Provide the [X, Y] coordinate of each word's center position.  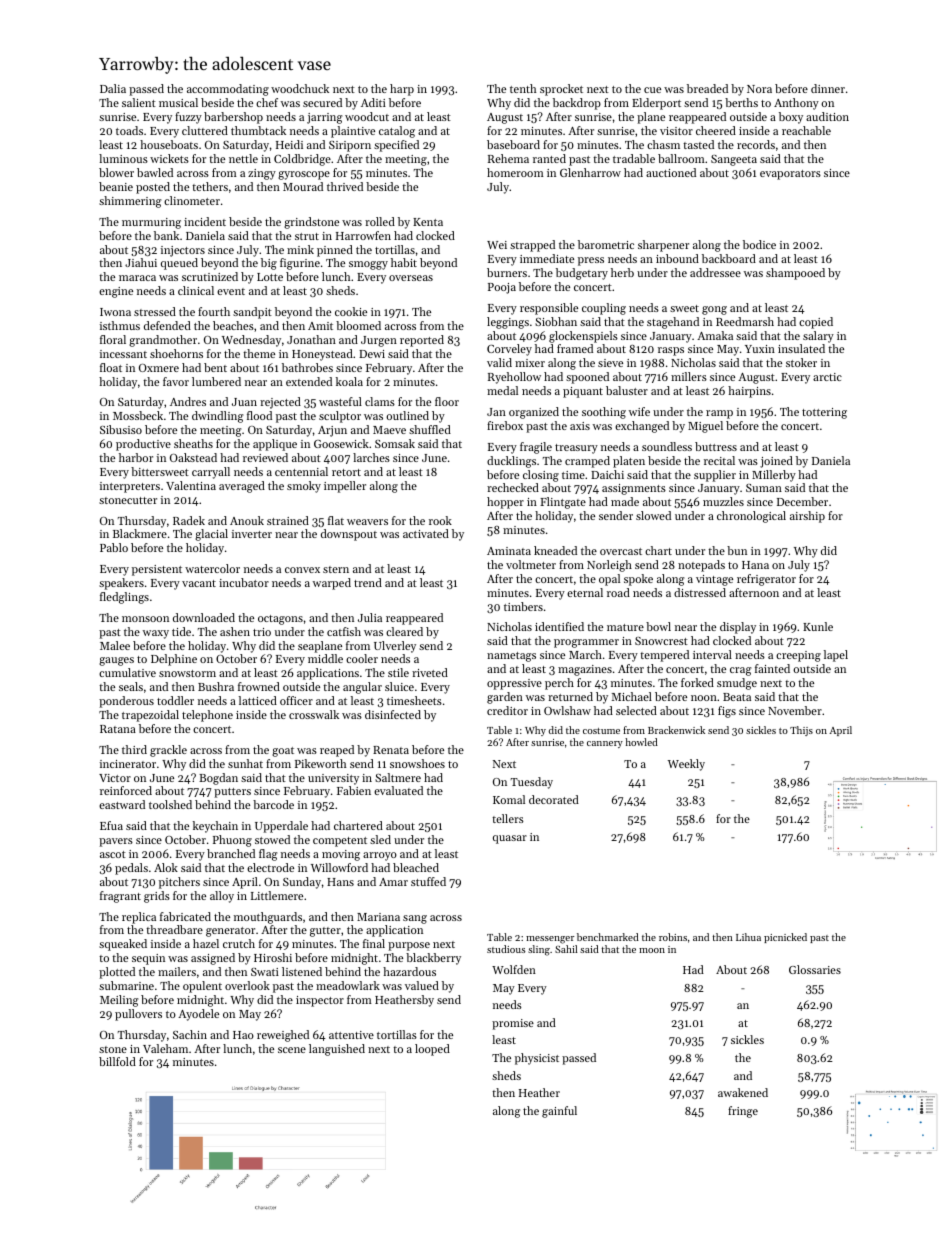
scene [292, 1050]
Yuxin [760, 349]
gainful [559, 1112]
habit [404, 262]
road [618, 592]
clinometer [192, 200]
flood [259, 415]
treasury [576, 449]
